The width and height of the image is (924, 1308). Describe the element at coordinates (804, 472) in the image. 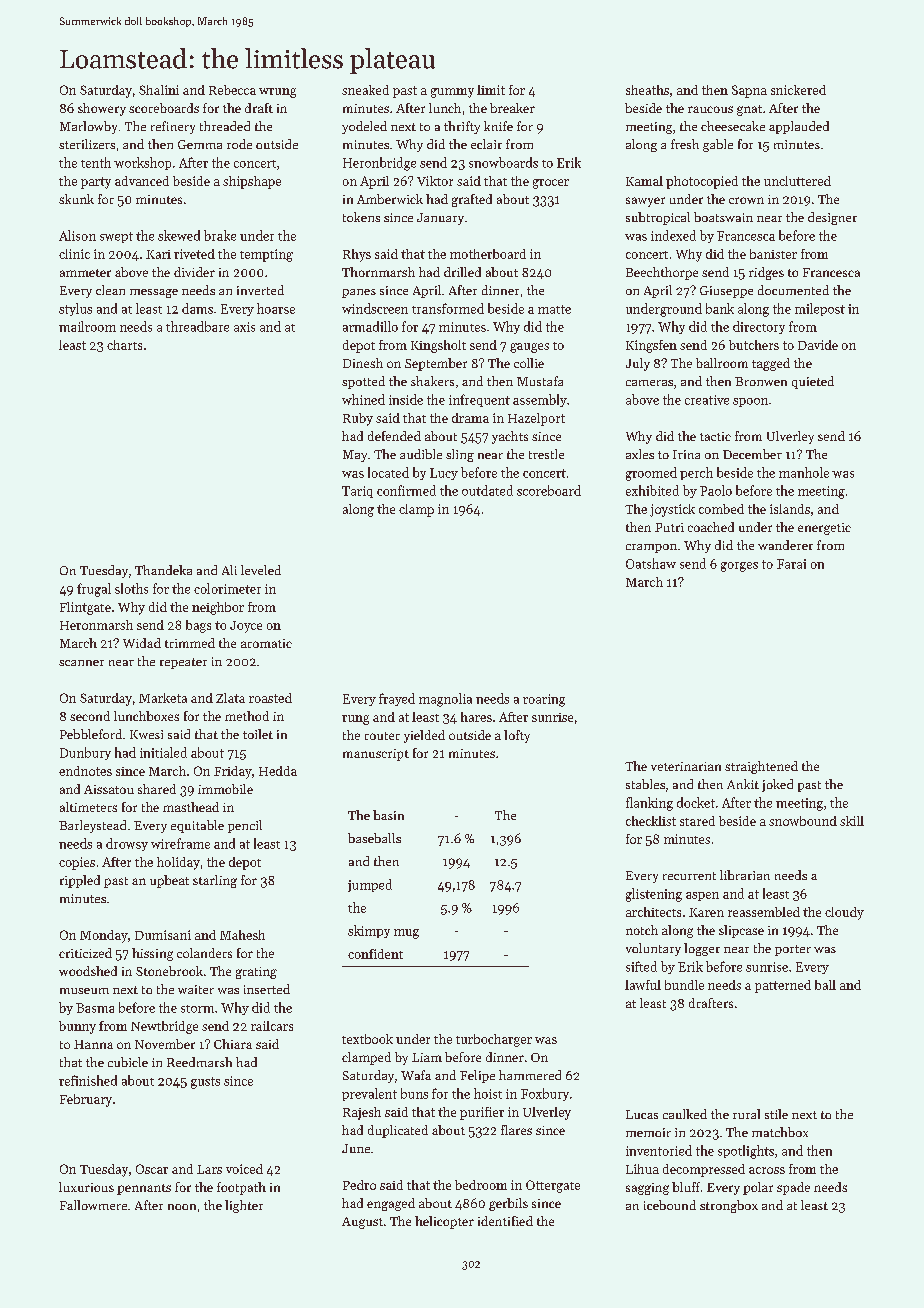

I see `manhole` at that location.
